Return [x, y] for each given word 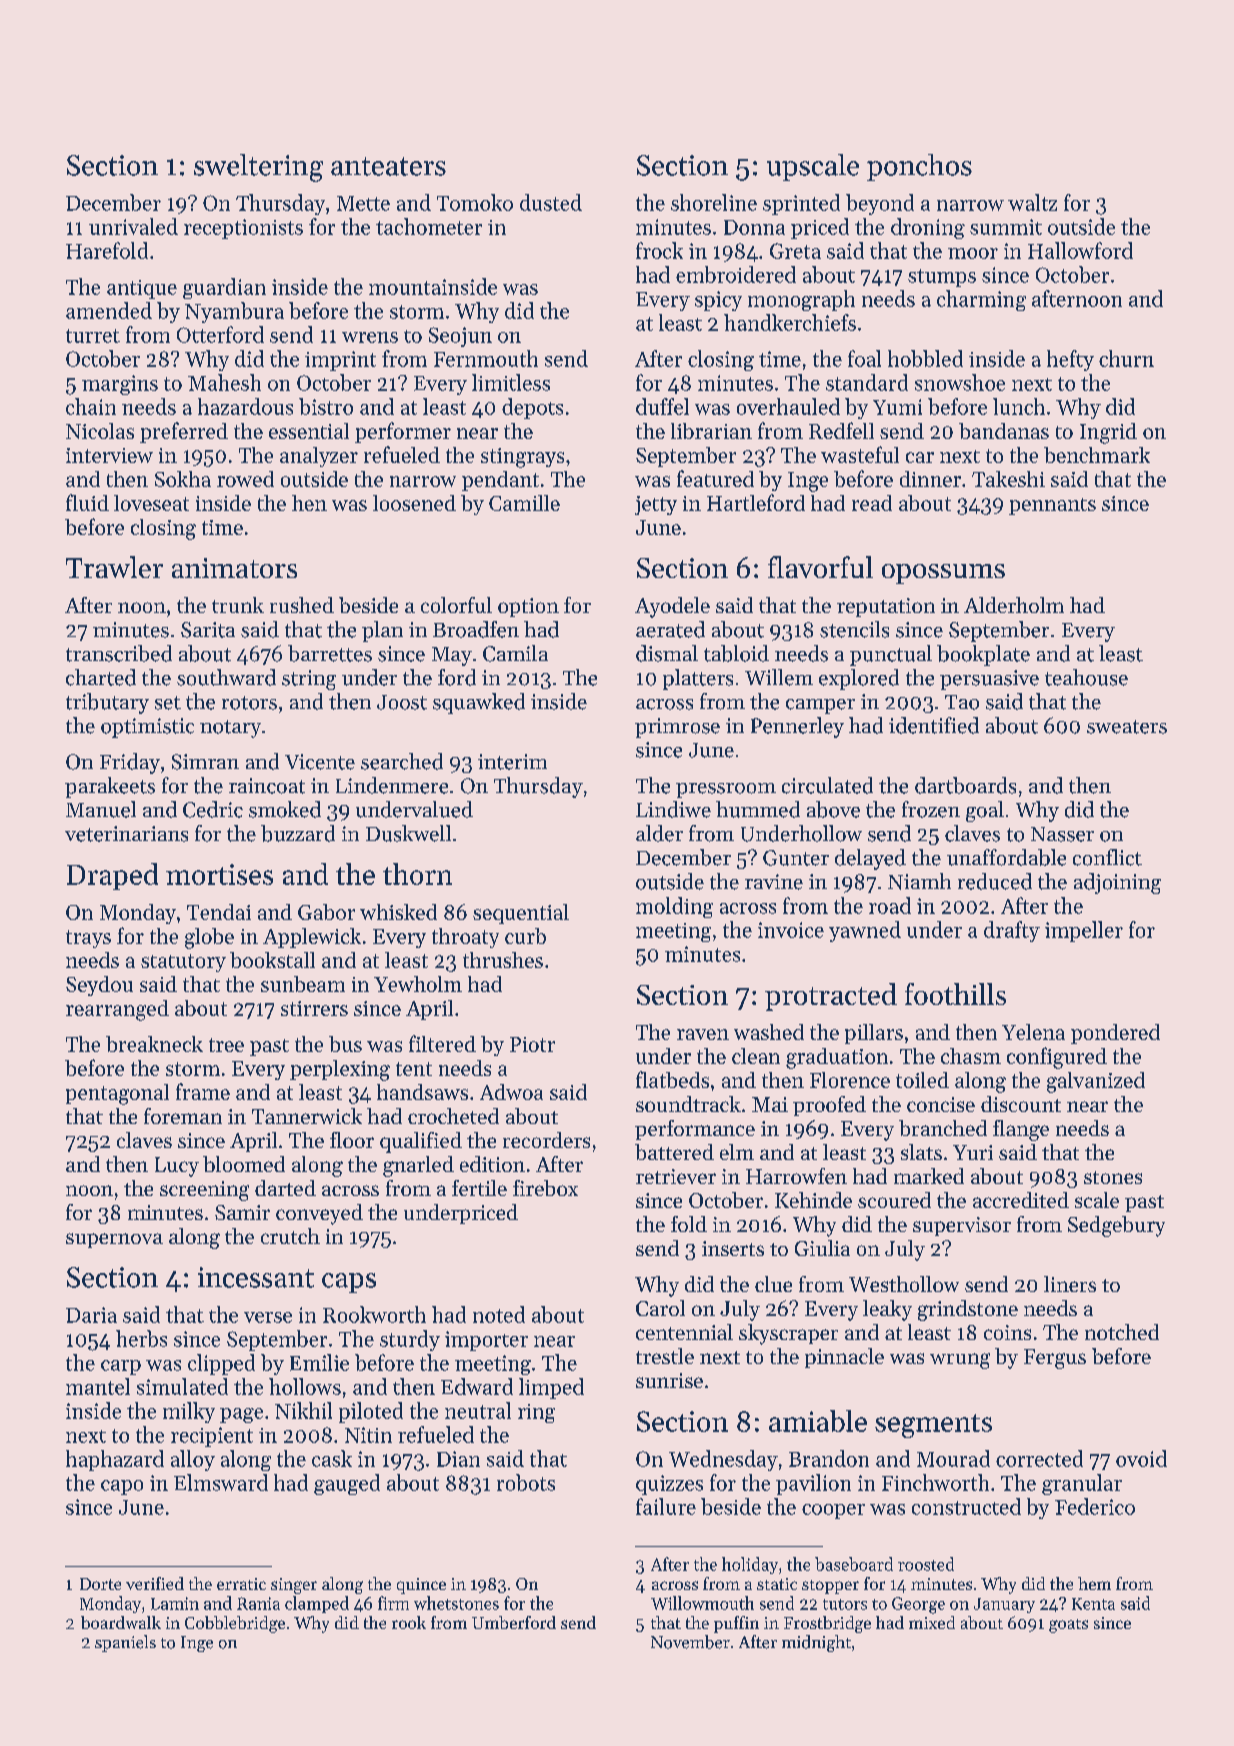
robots [526, 1482]
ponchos [919, 167]
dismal [667, 653]
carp [121, 1367]
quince [421, 1586]
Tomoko [475, 202]
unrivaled [133, 226]
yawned [865, 931]
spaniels [125, 1643]
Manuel [101, 809]
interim [512, 762]
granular [1082, 1484]
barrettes [330, 653]
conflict [1107, 857]
